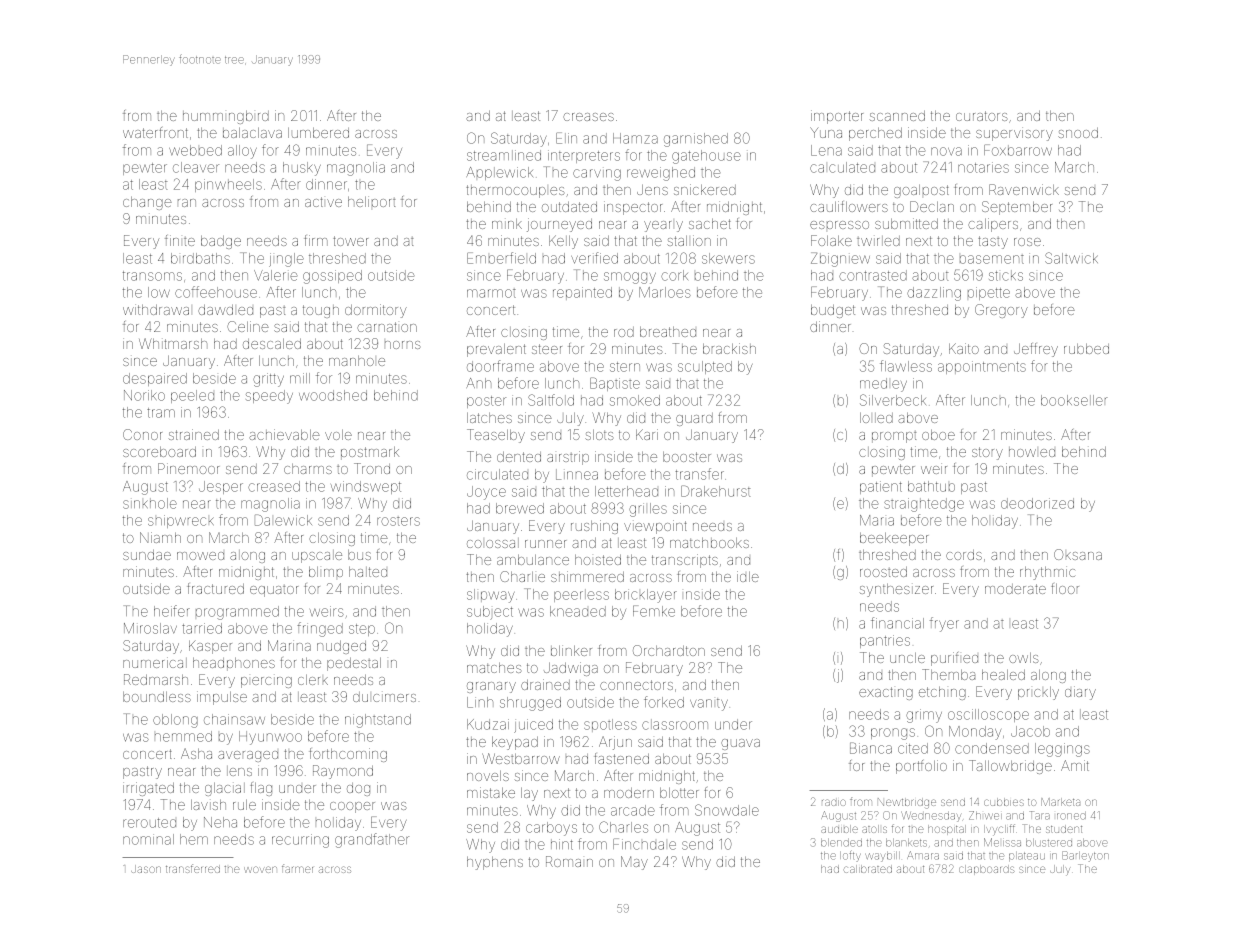 The image size is (1233, 952). I want to click on heifer, so click(172, 611).
